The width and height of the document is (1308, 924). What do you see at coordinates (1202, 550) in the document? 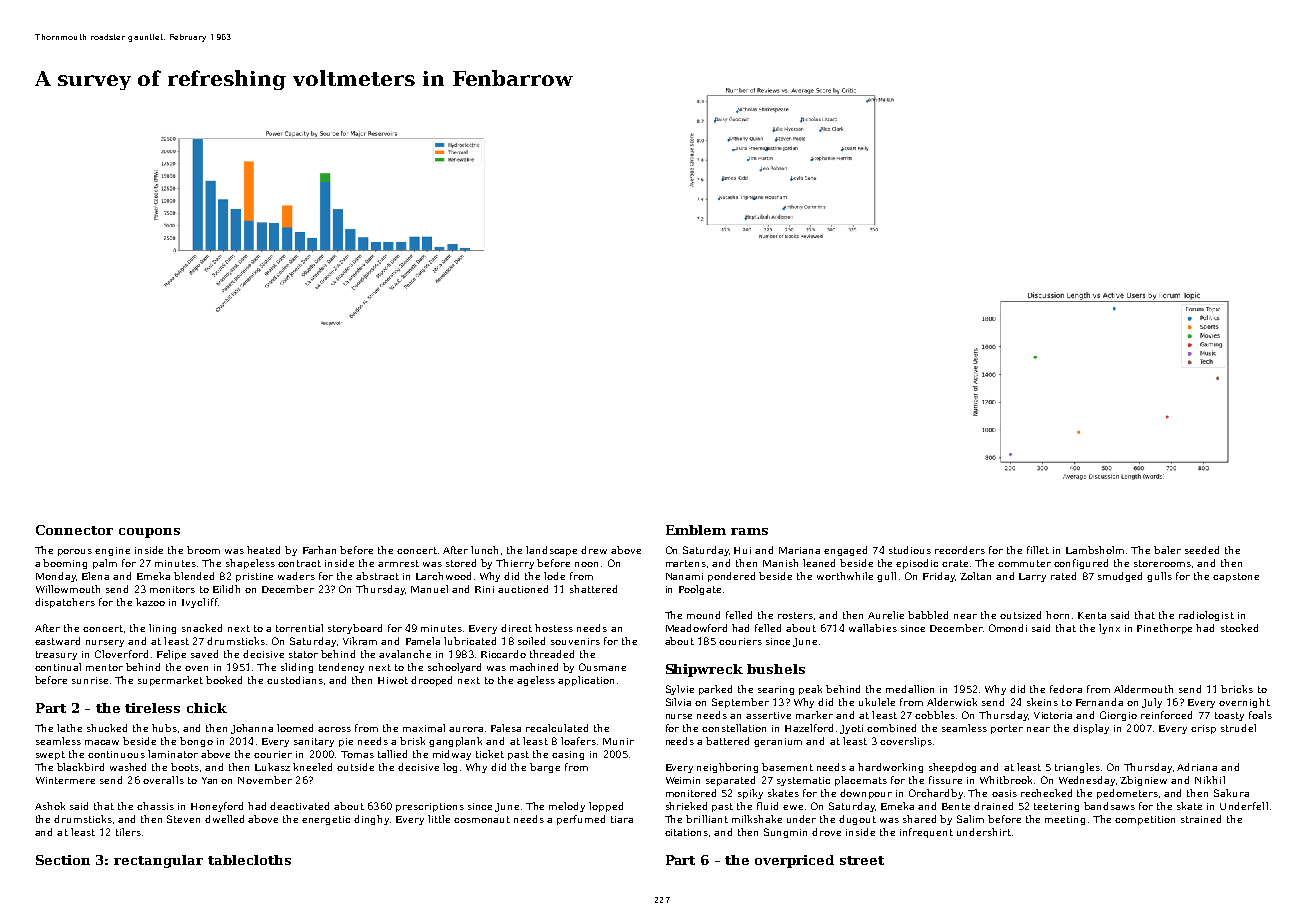
I see `seeded` at bounding box center [1202, 550].
